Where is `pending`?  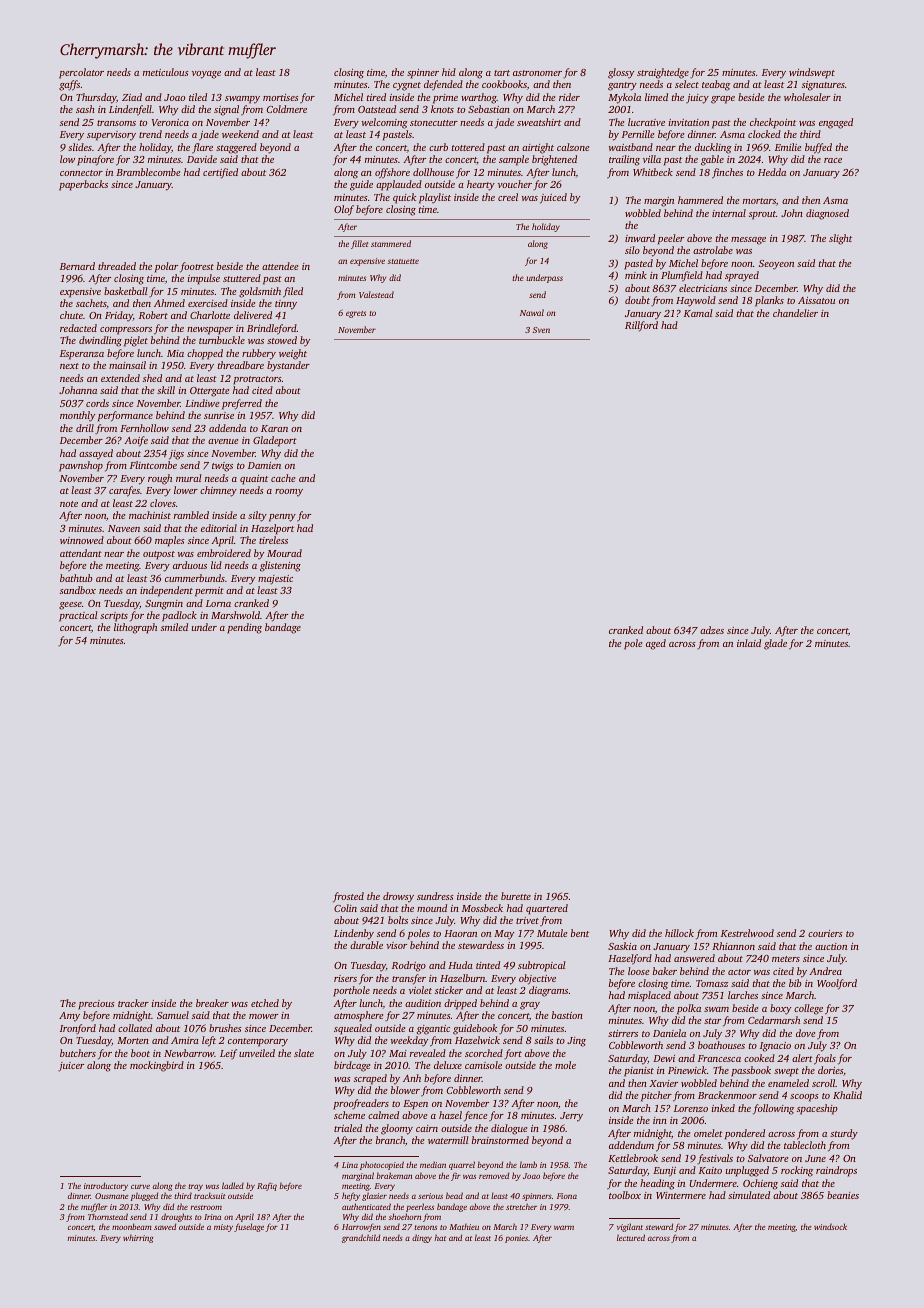 pending is located at coordinates (244, 628).
